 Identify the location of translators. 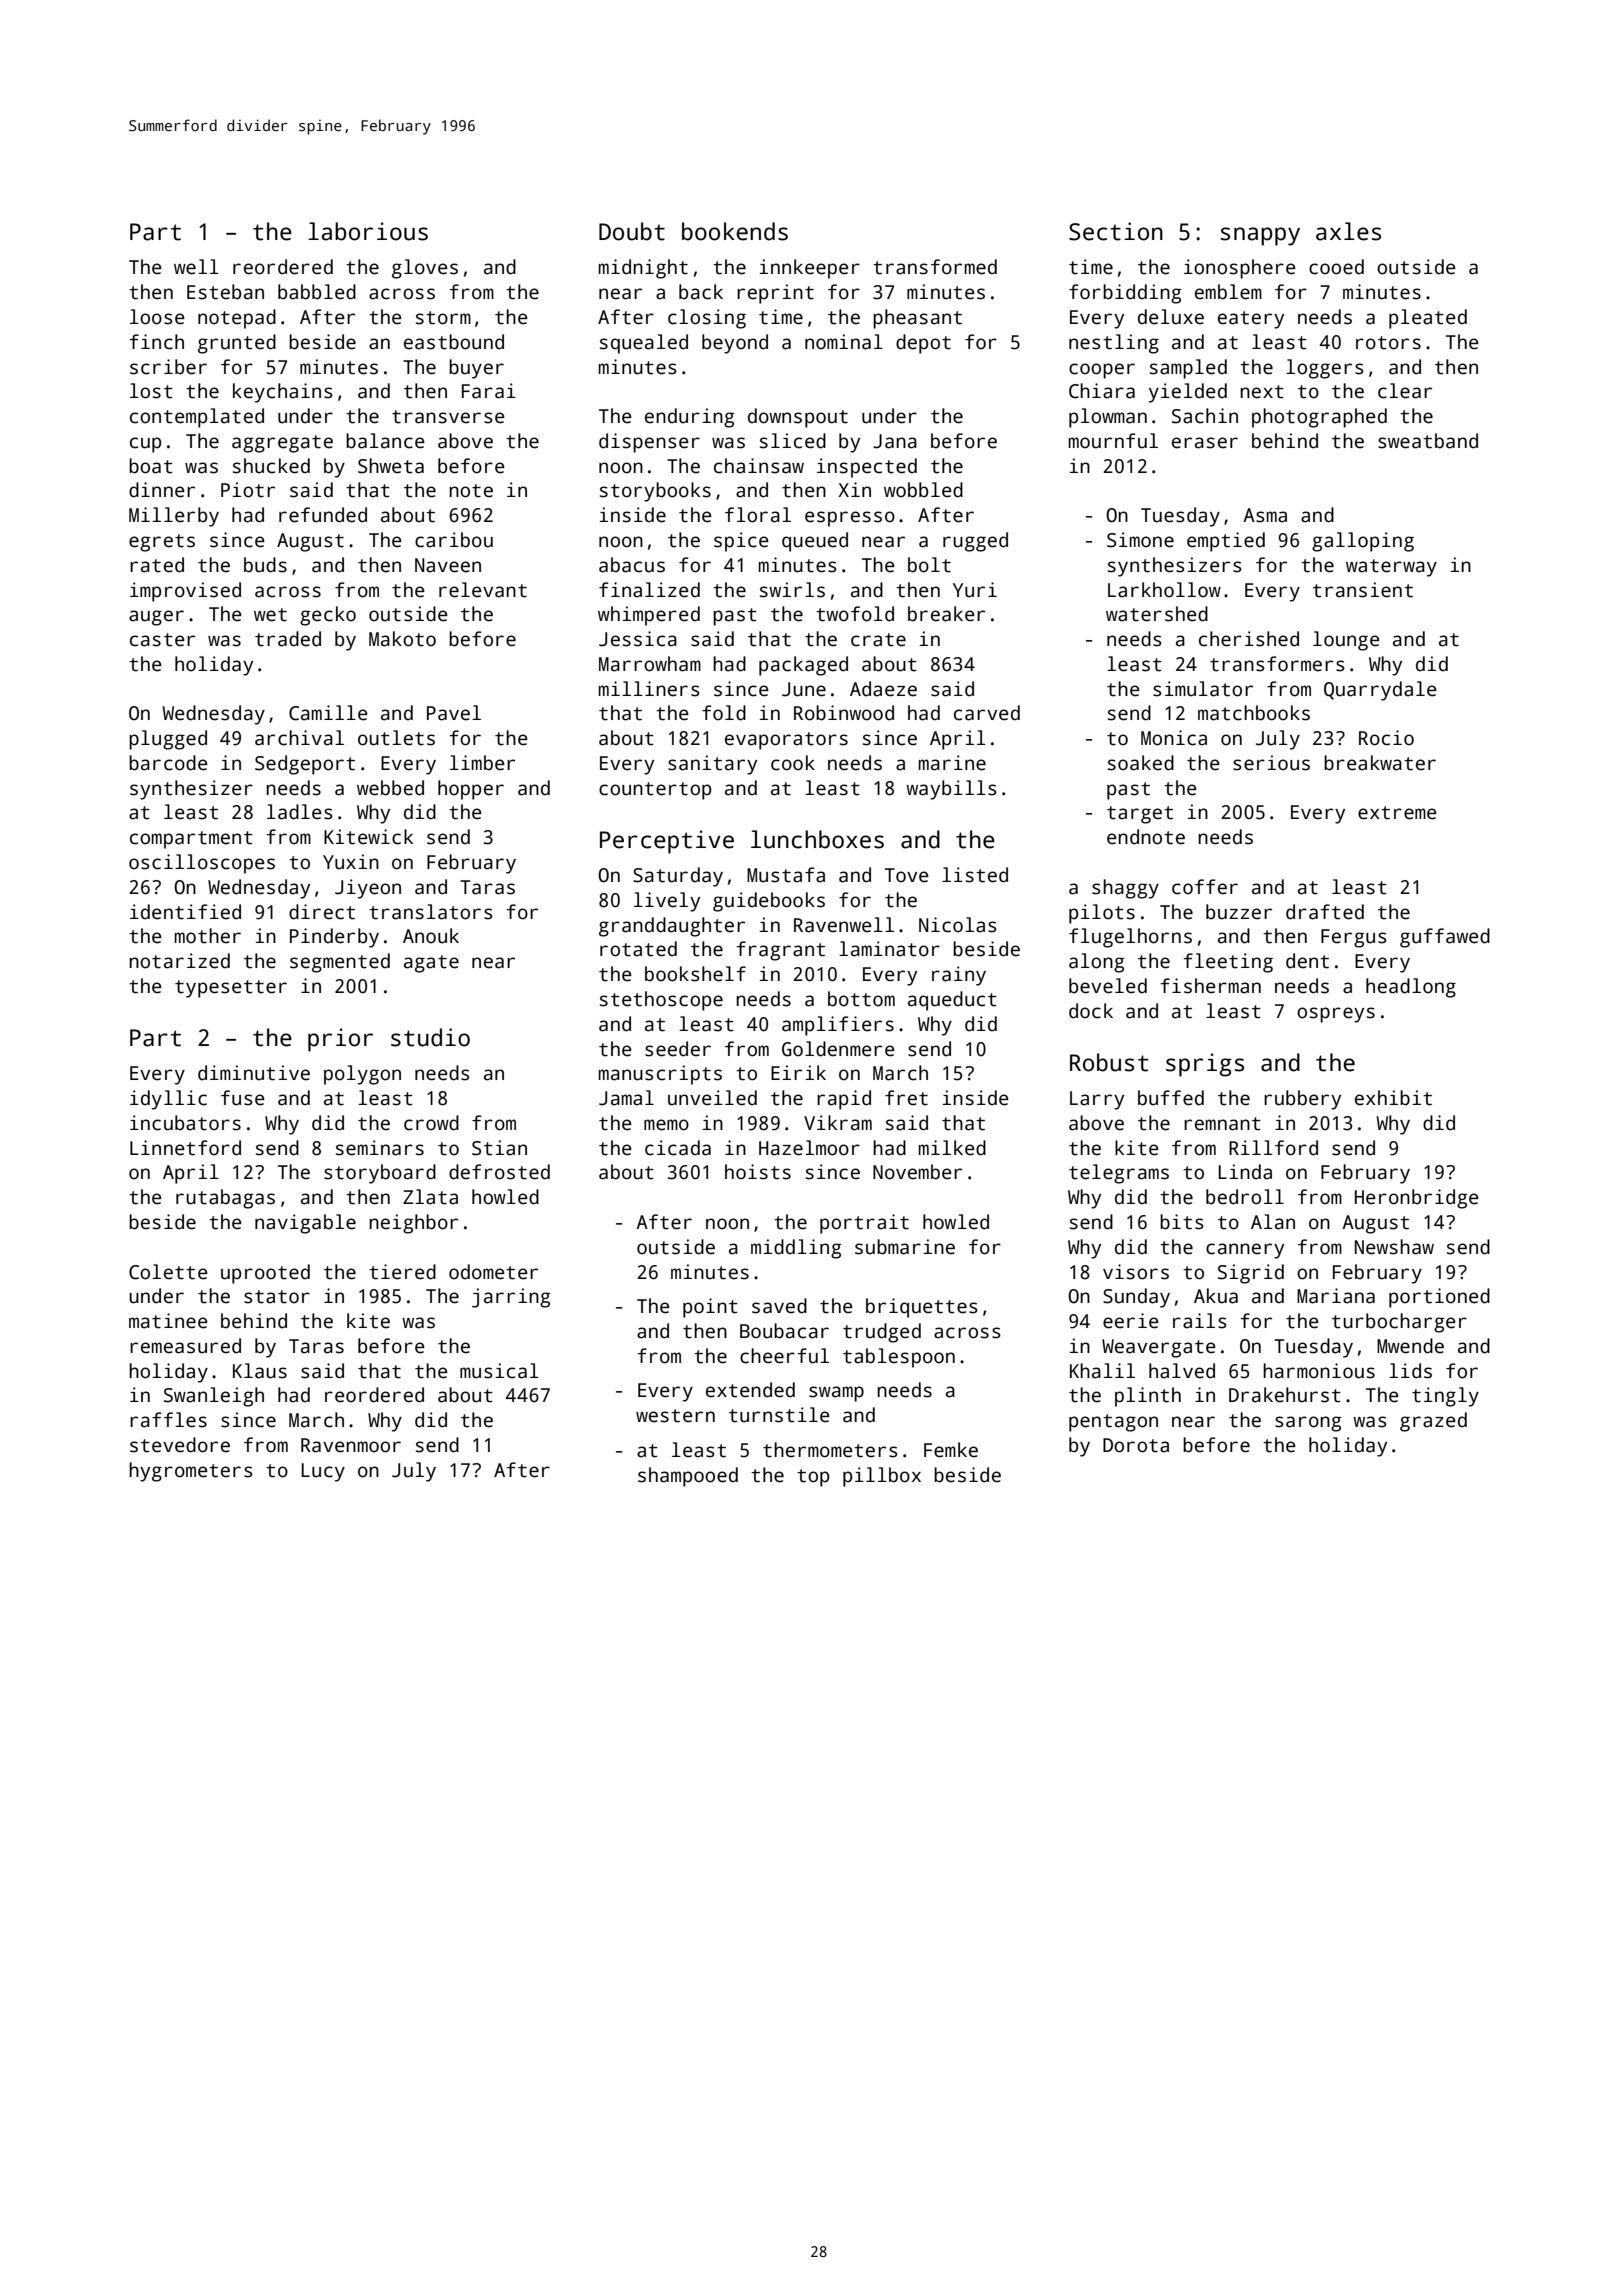
(431, 912).
